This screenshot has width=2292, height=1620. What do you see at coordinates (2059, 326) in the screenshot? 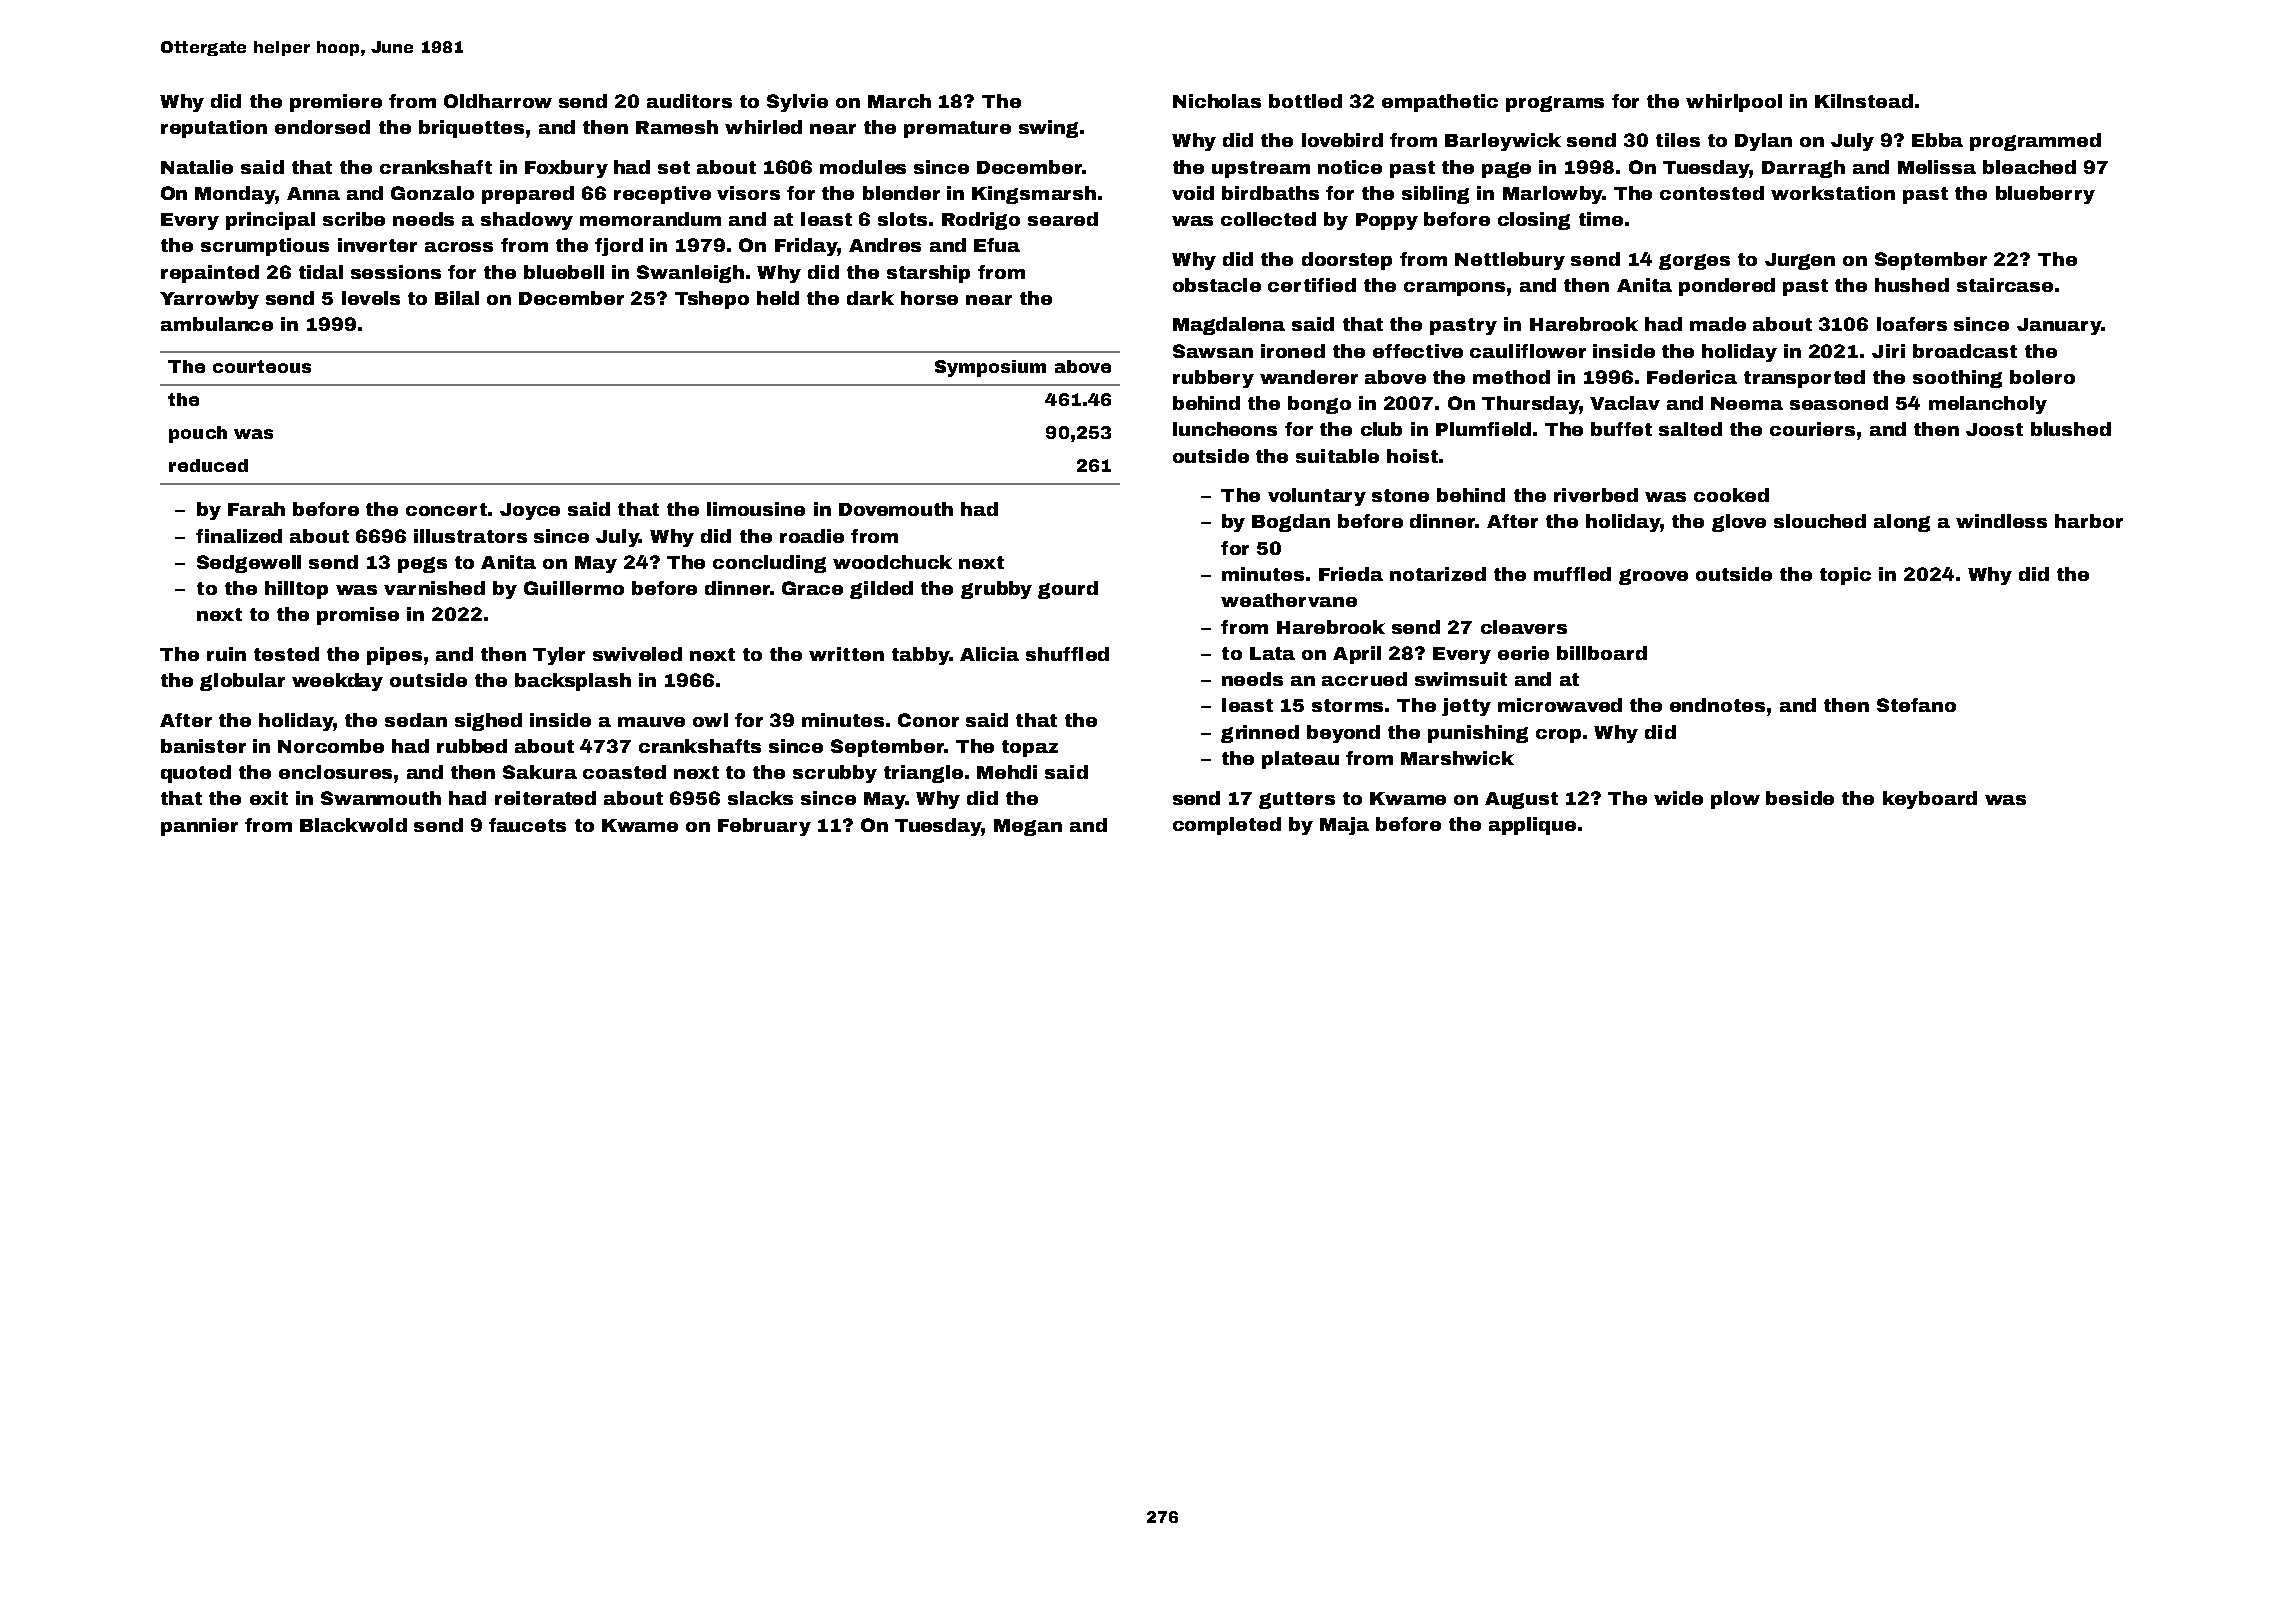
I see `January` at bounding box center [2059, 326].
